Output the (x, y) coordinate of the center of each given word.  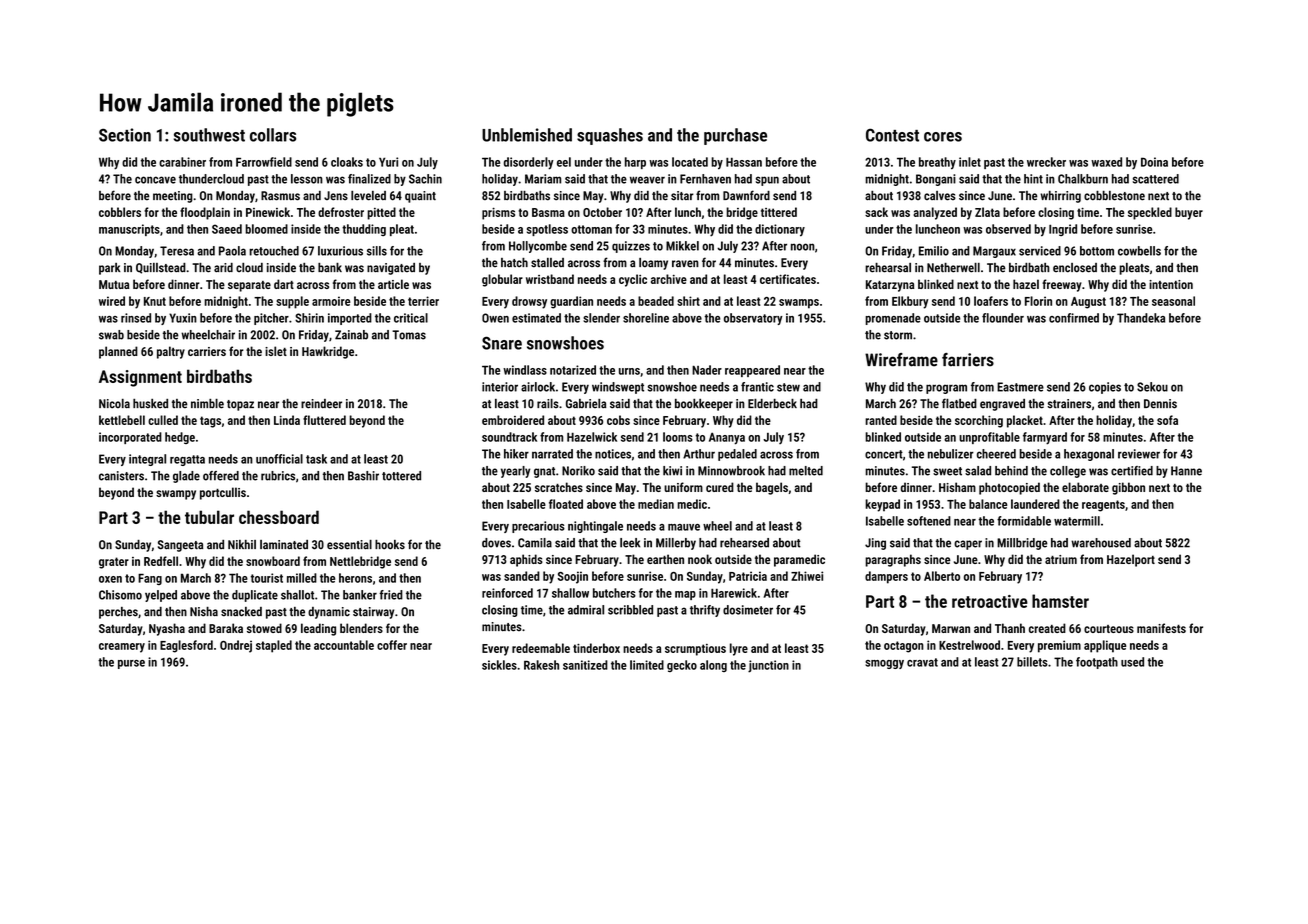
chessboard (279, 517)
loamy (653, 264)
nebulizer (951, 454)
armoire (331, 301)
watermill (1077, 521)
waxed (1106, 162)
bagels (772, 488)
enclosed (1075, 268)
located (690, 162)
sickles (499, 665)
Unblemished (527, 135)
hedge (180, 438)
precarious (538, 527)
